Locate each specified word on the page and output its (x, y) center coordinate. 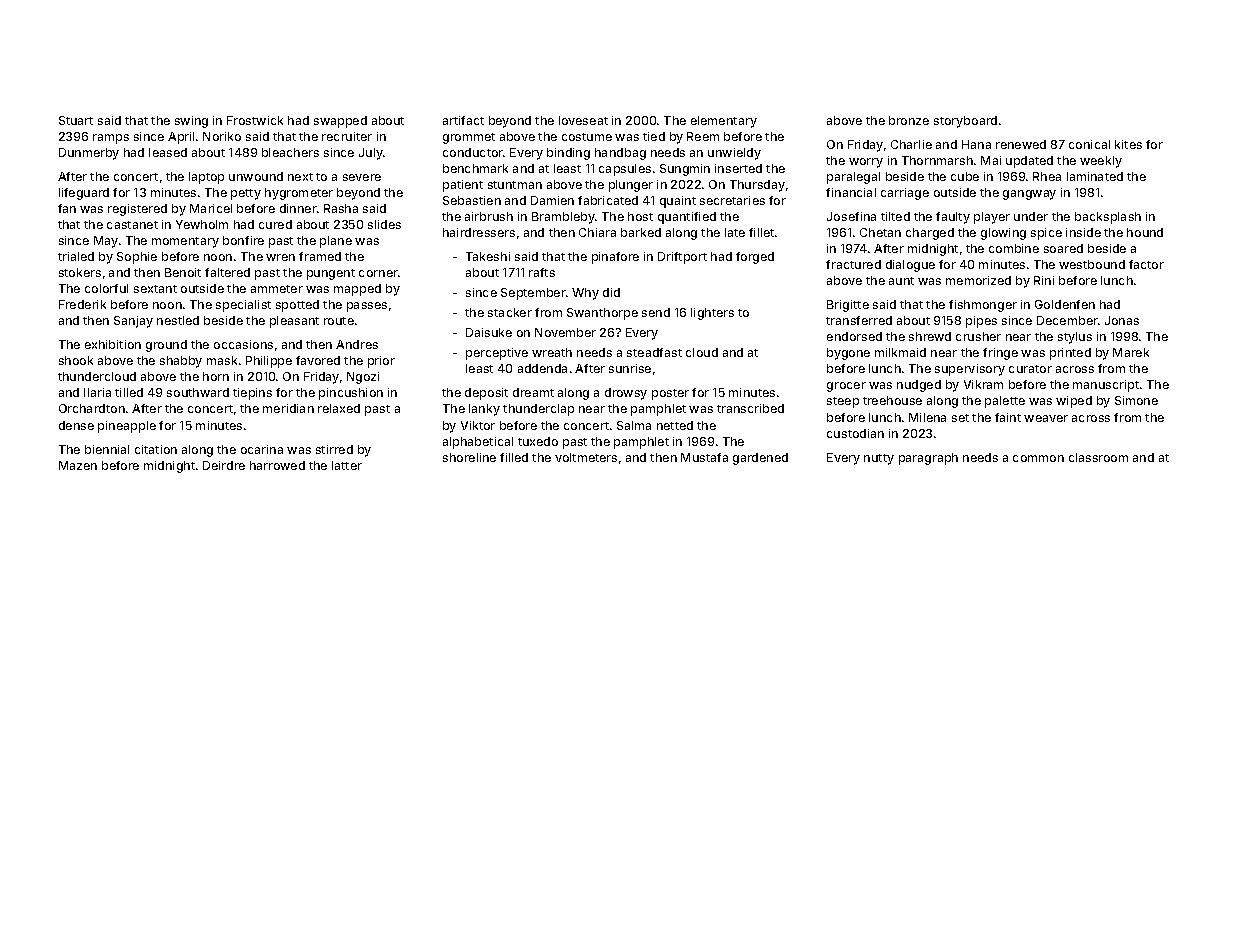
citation (156, 449)
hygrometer (299, 194)
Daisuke (489, 332)
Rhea (1047, 176)
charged (930, 234)
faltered (227, 272)
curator (1030, 369)
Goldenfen (1065, 304)
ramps (111, 139)
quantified (687, 218)
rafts (542, 272)
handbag (620, 154)
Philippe (269, 362)
